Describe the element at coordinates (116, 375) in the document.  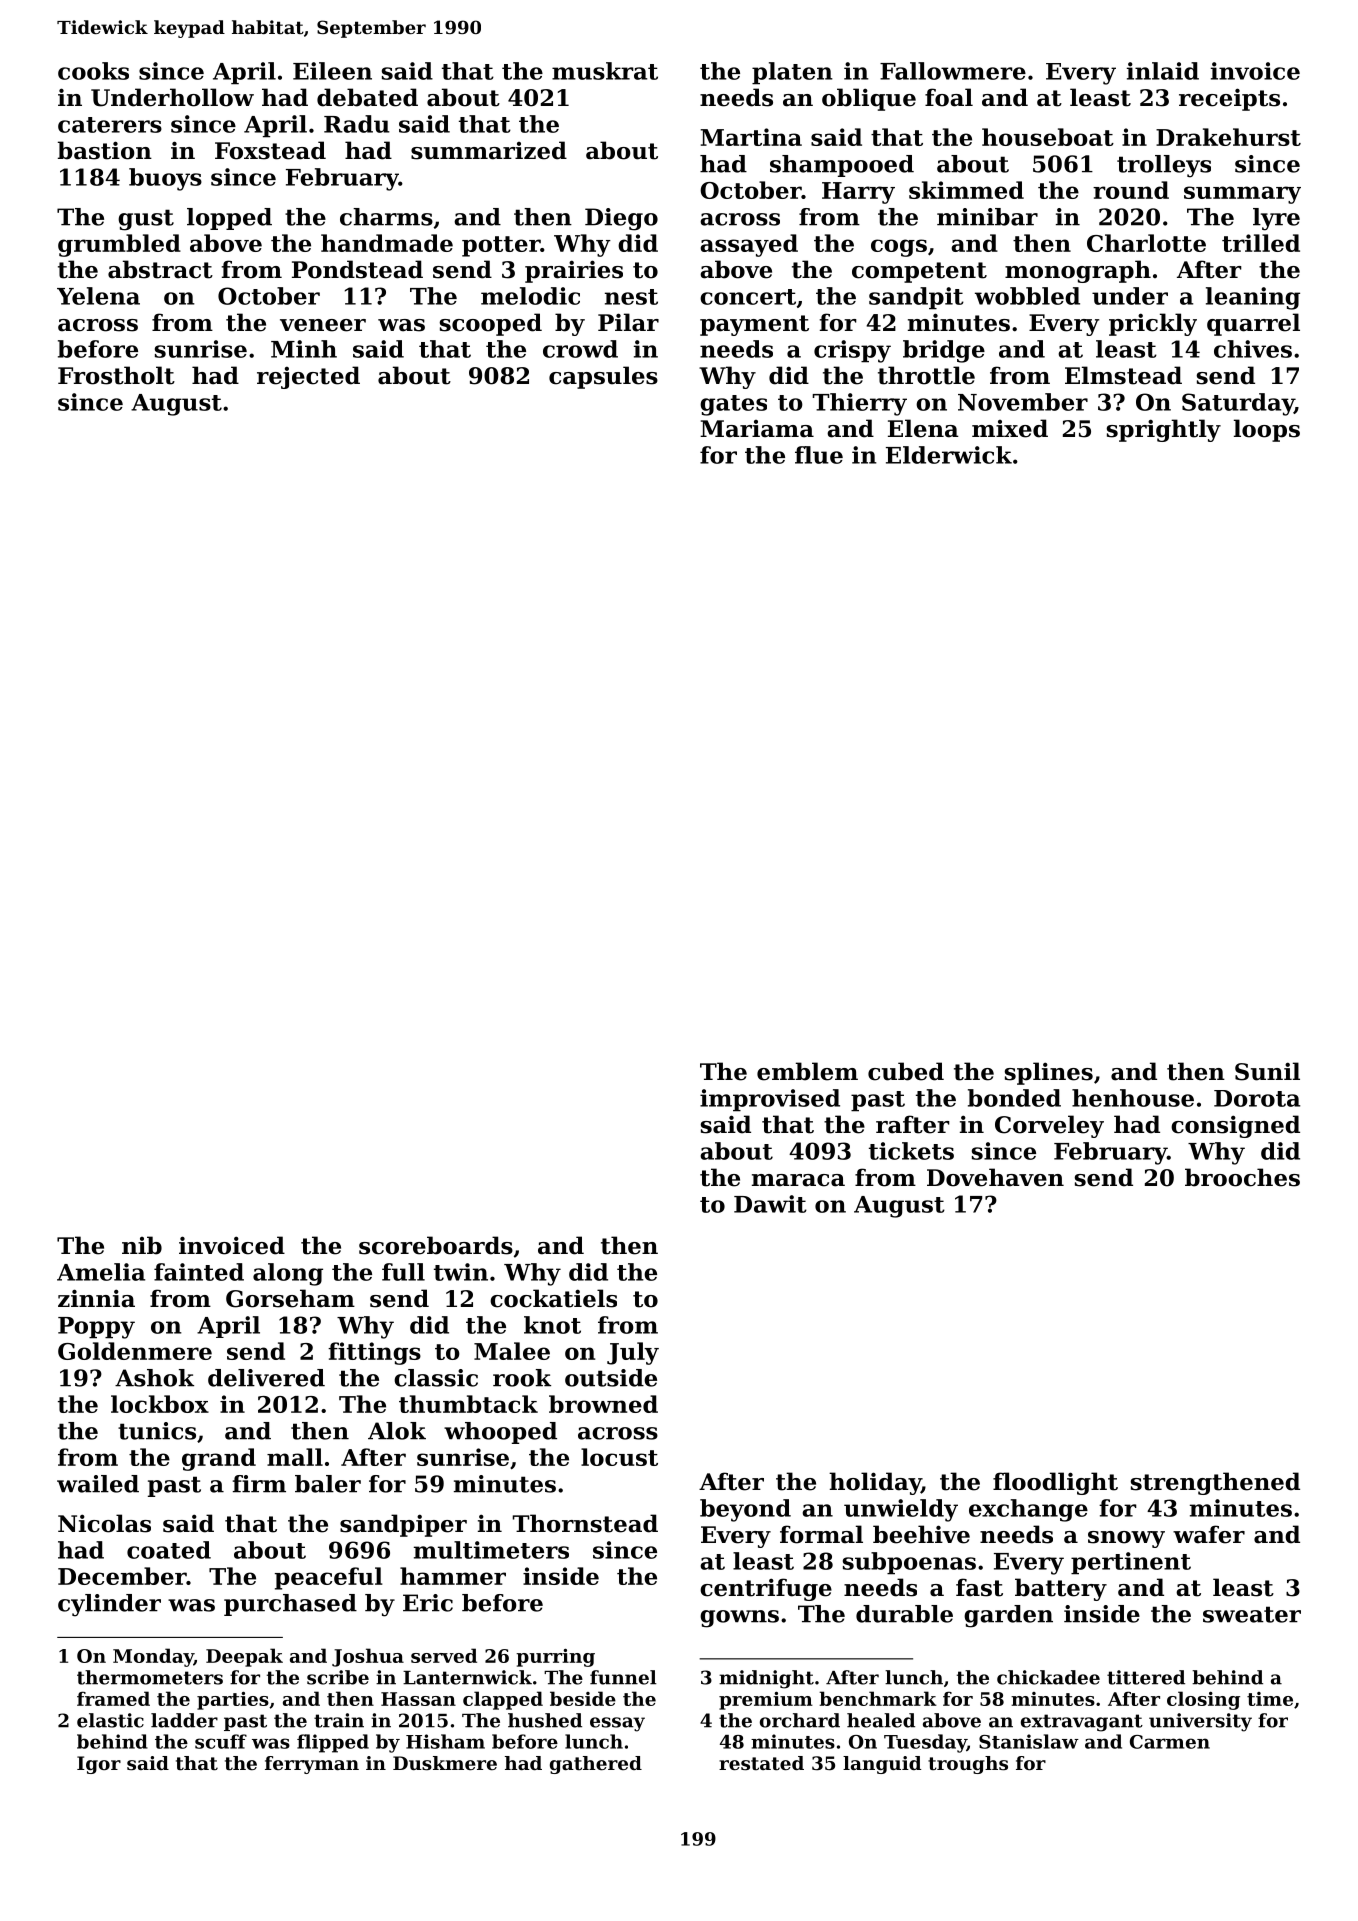
I see `Frostholt` at that location.
